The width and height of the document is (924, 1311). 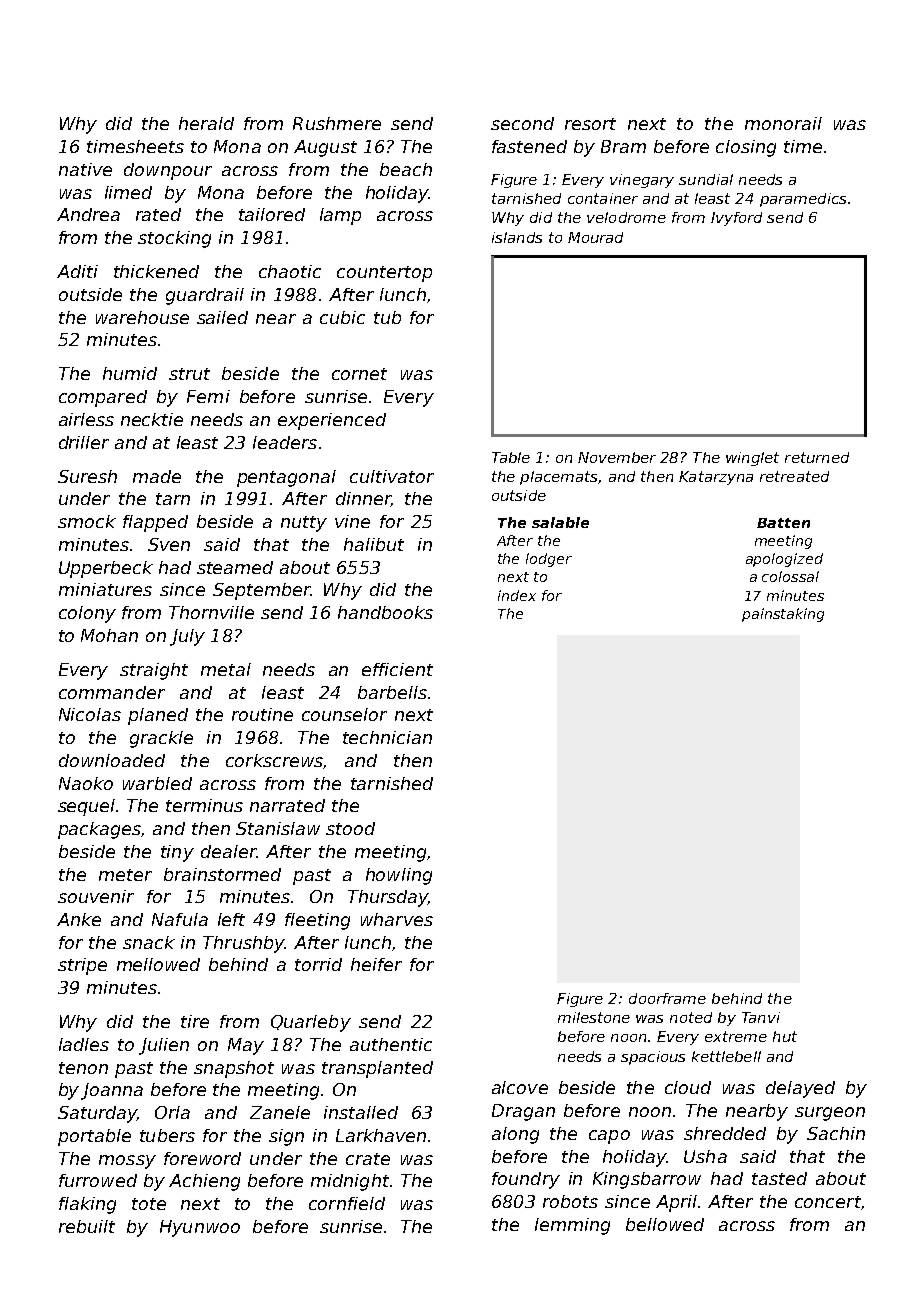 I want to click on cornfield, so click(x=347, y=1203).
